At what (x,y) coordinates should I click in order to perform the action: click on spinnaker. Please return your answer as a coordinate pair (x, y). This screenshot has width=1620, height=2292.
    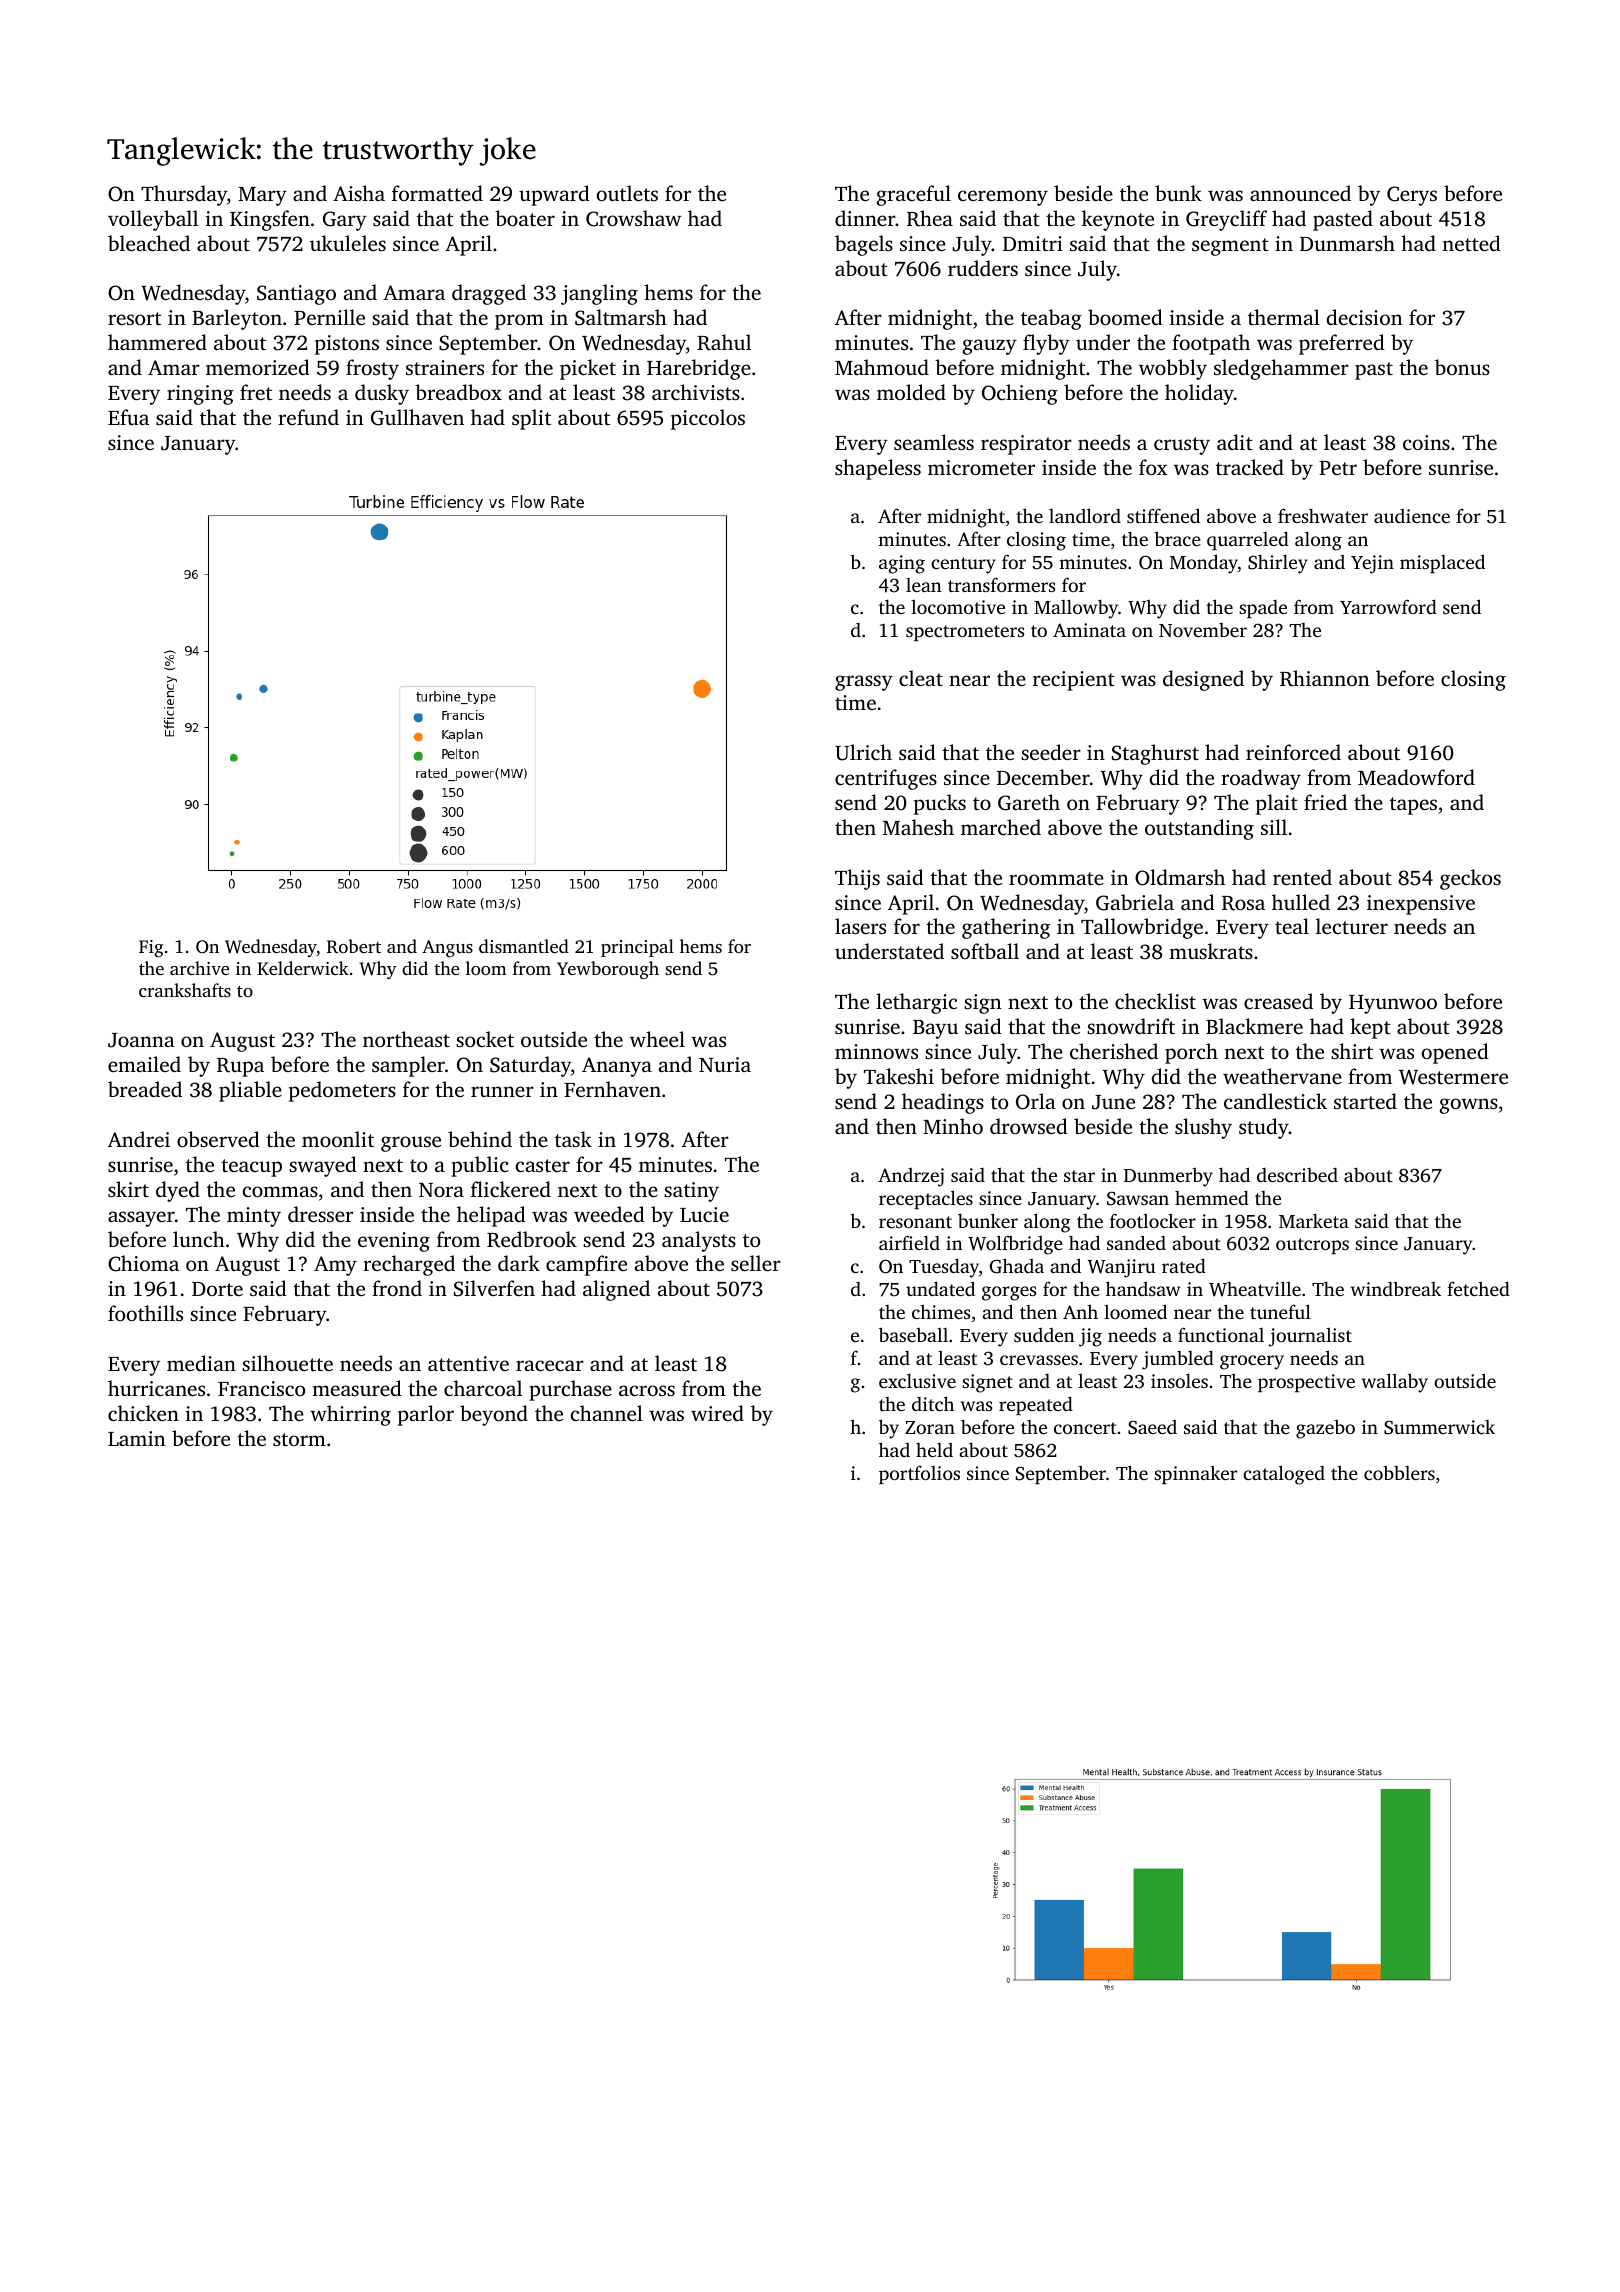
    Looking at the image, I should click on (1195, 1475).
